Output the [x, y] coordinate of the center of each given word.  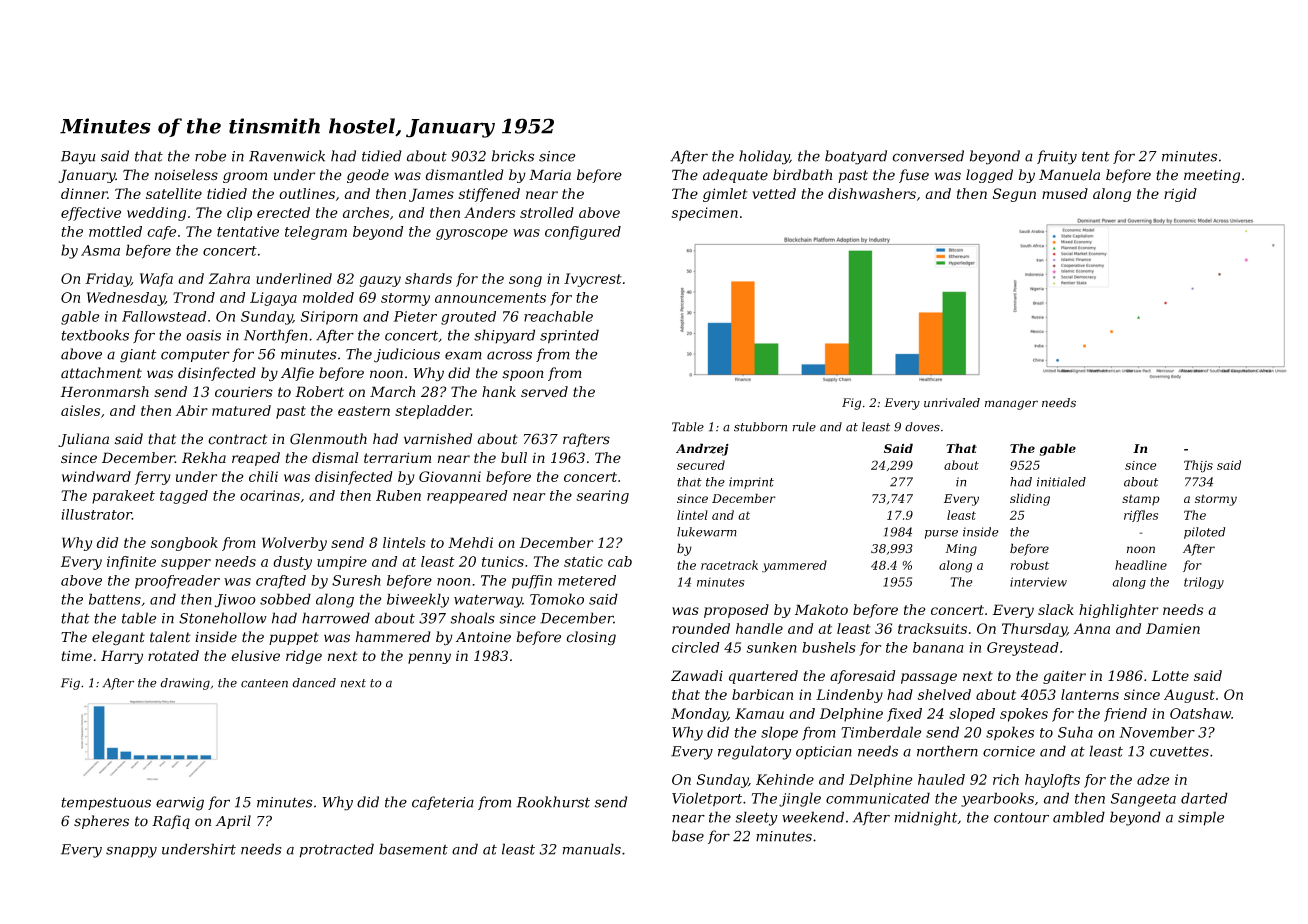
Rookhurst [553, 802]
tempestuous [106, 803]
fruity [1057, 157]
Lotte [1170, 675]
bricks [513, 156]
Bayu [78, 158]
